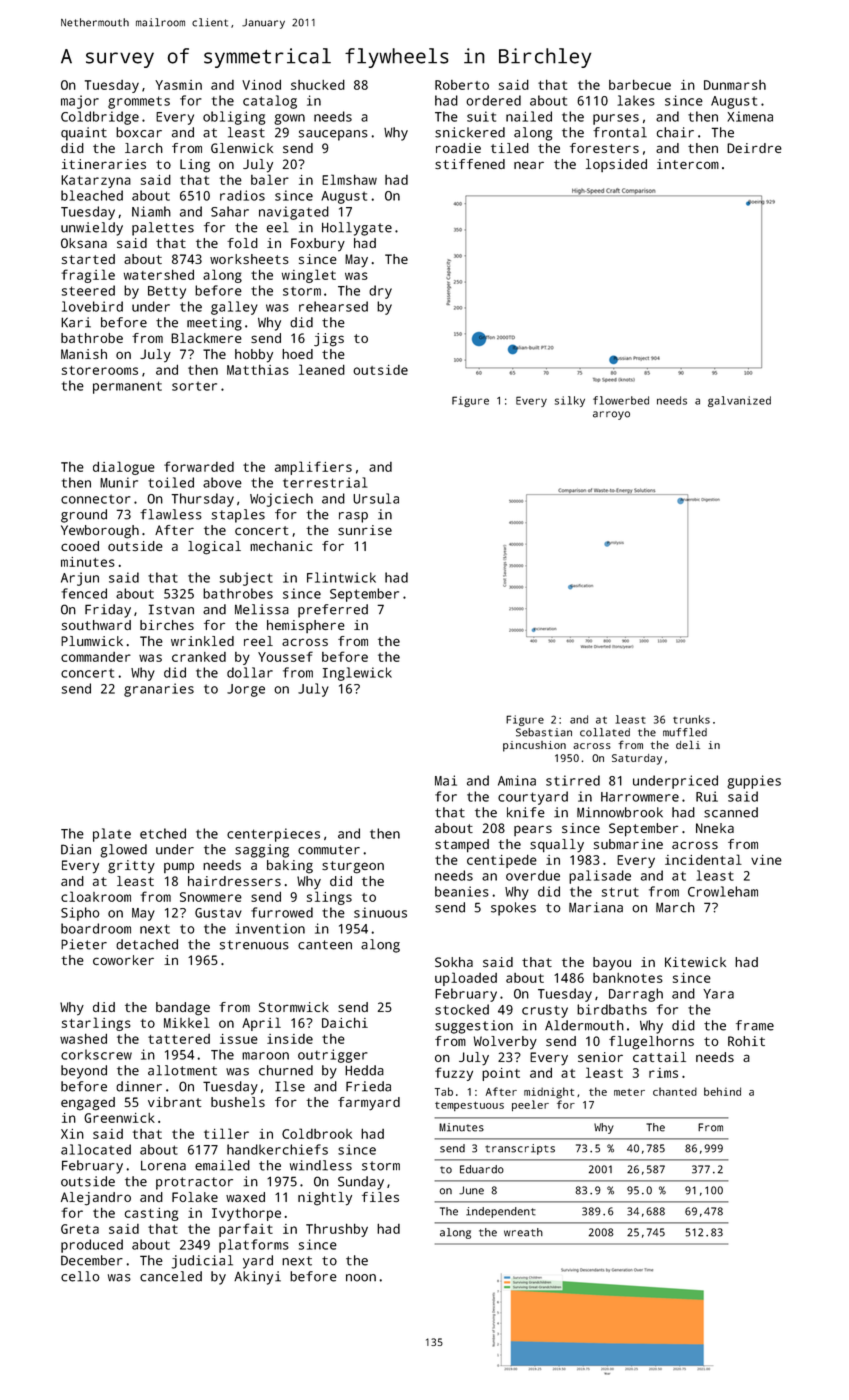  Describe the element at coordinates (257, 1278) in the screenshot. I see `Akinyi` at that location.
